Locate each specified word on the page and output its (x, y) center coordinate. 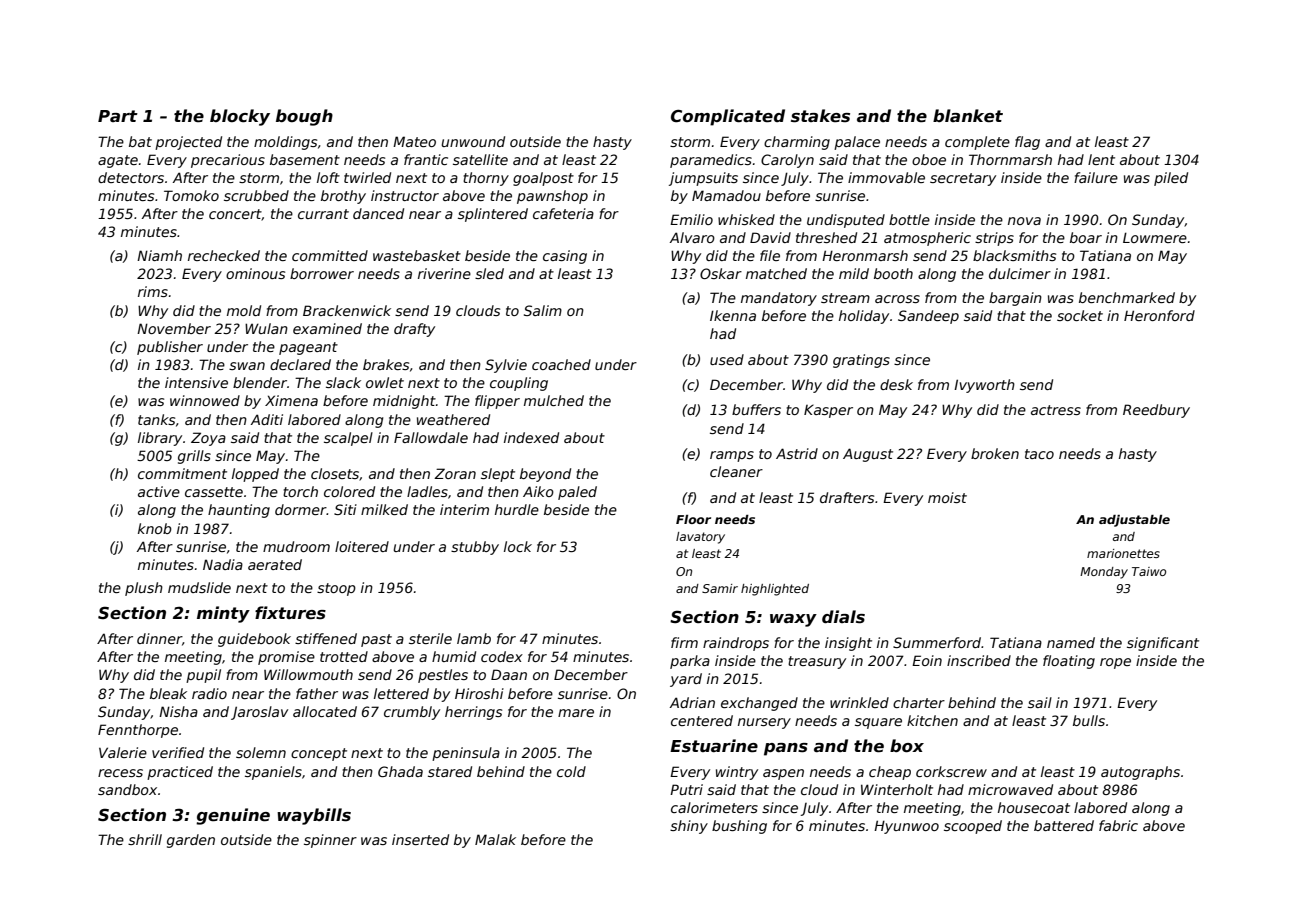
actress (1056, 410)
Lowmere (1155, 237)
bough (304, 117)
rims (153, 291)
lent (1101, 159)
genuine (233, 816)
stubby (475, 548)
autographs (1140, 773)
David (770, 237)
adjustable (1134, 521)
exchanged (759, 704)
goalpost (543, 179)
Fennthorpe (138, 731)
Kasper (828, 411)
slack (343, 382)
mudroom (296, 546)
